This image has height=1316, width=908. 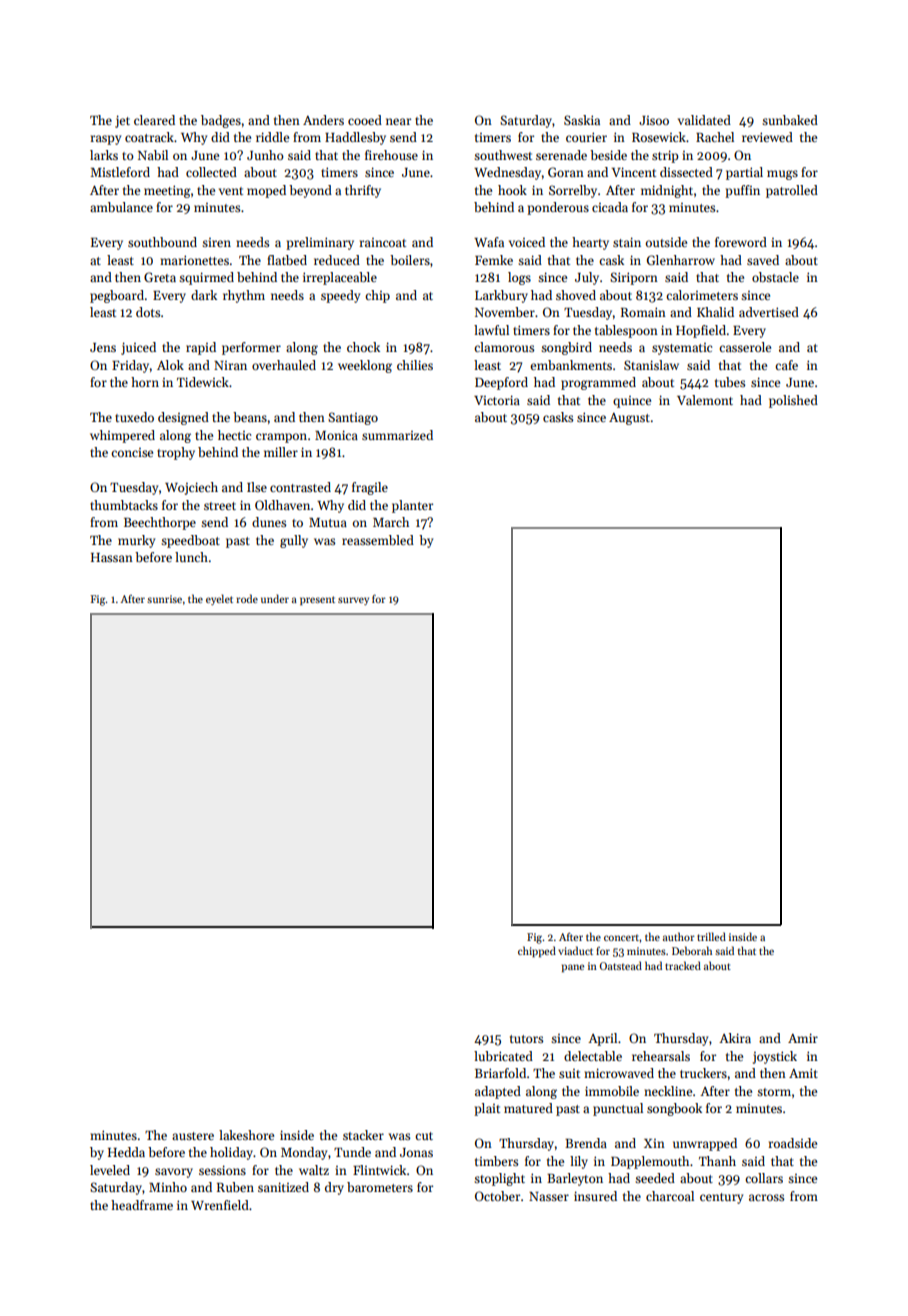 What do you see at coordinates (106, 140) in the image?
I see `raspy` at bounding box center [106, 140].
